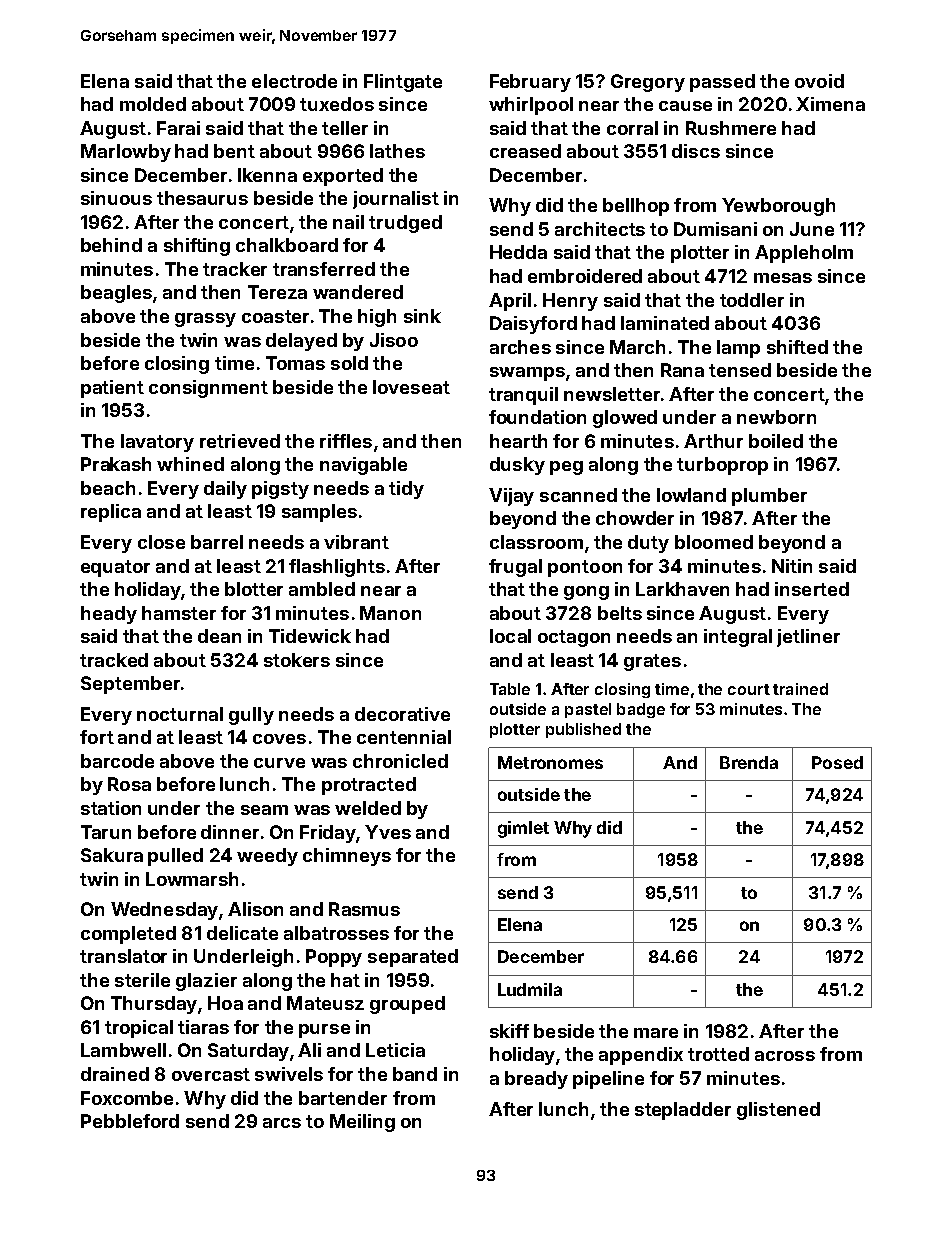  What do you see at coordinates (778, 1111) in the screenshot?
I see `glistened` at bounding box center [778, 1111].
